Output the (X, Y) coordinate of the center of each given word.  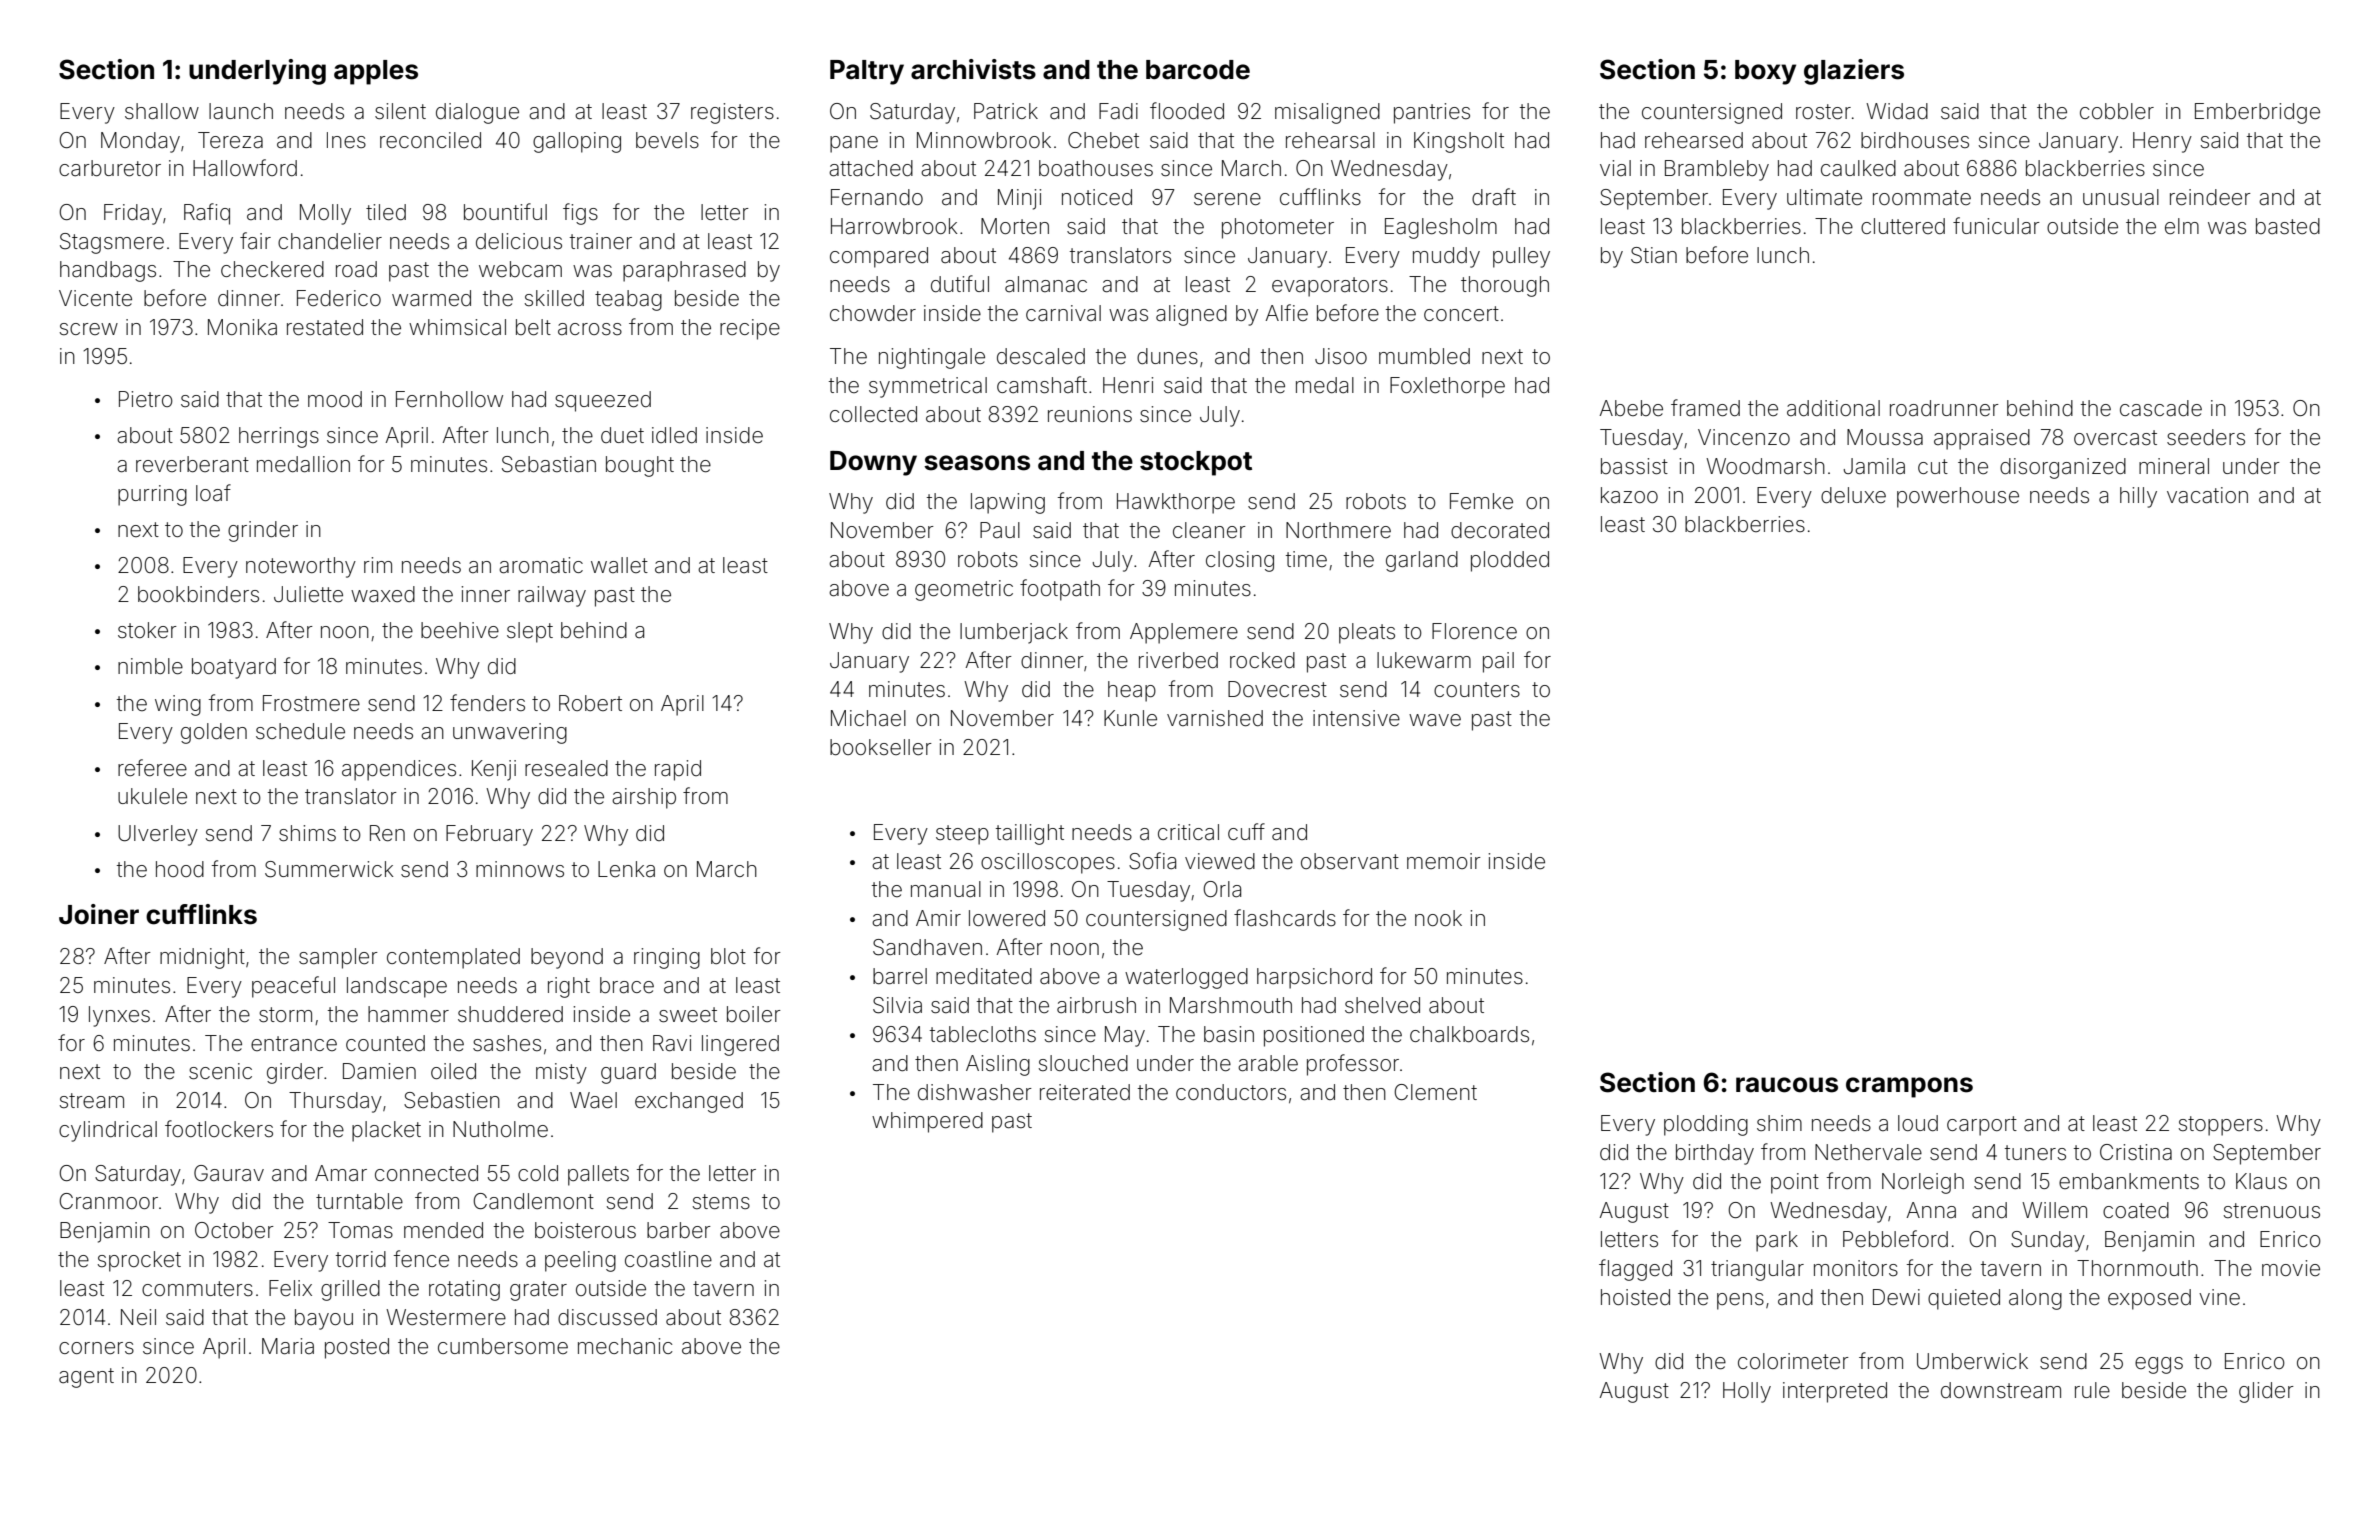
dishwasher (975, 1092)
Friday (133, 214)
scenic (220, 1071)
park (1777, 1241)
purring (152, 495)
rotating (464, 1290)
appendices (399, 770)
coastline (668, 1259)
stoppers (2221, 1126)
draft (1494, 197)
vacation (2207, 495)
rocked (1262, 660)
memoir (1444, 861)
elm (2182, 226)
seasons (977, 463)
